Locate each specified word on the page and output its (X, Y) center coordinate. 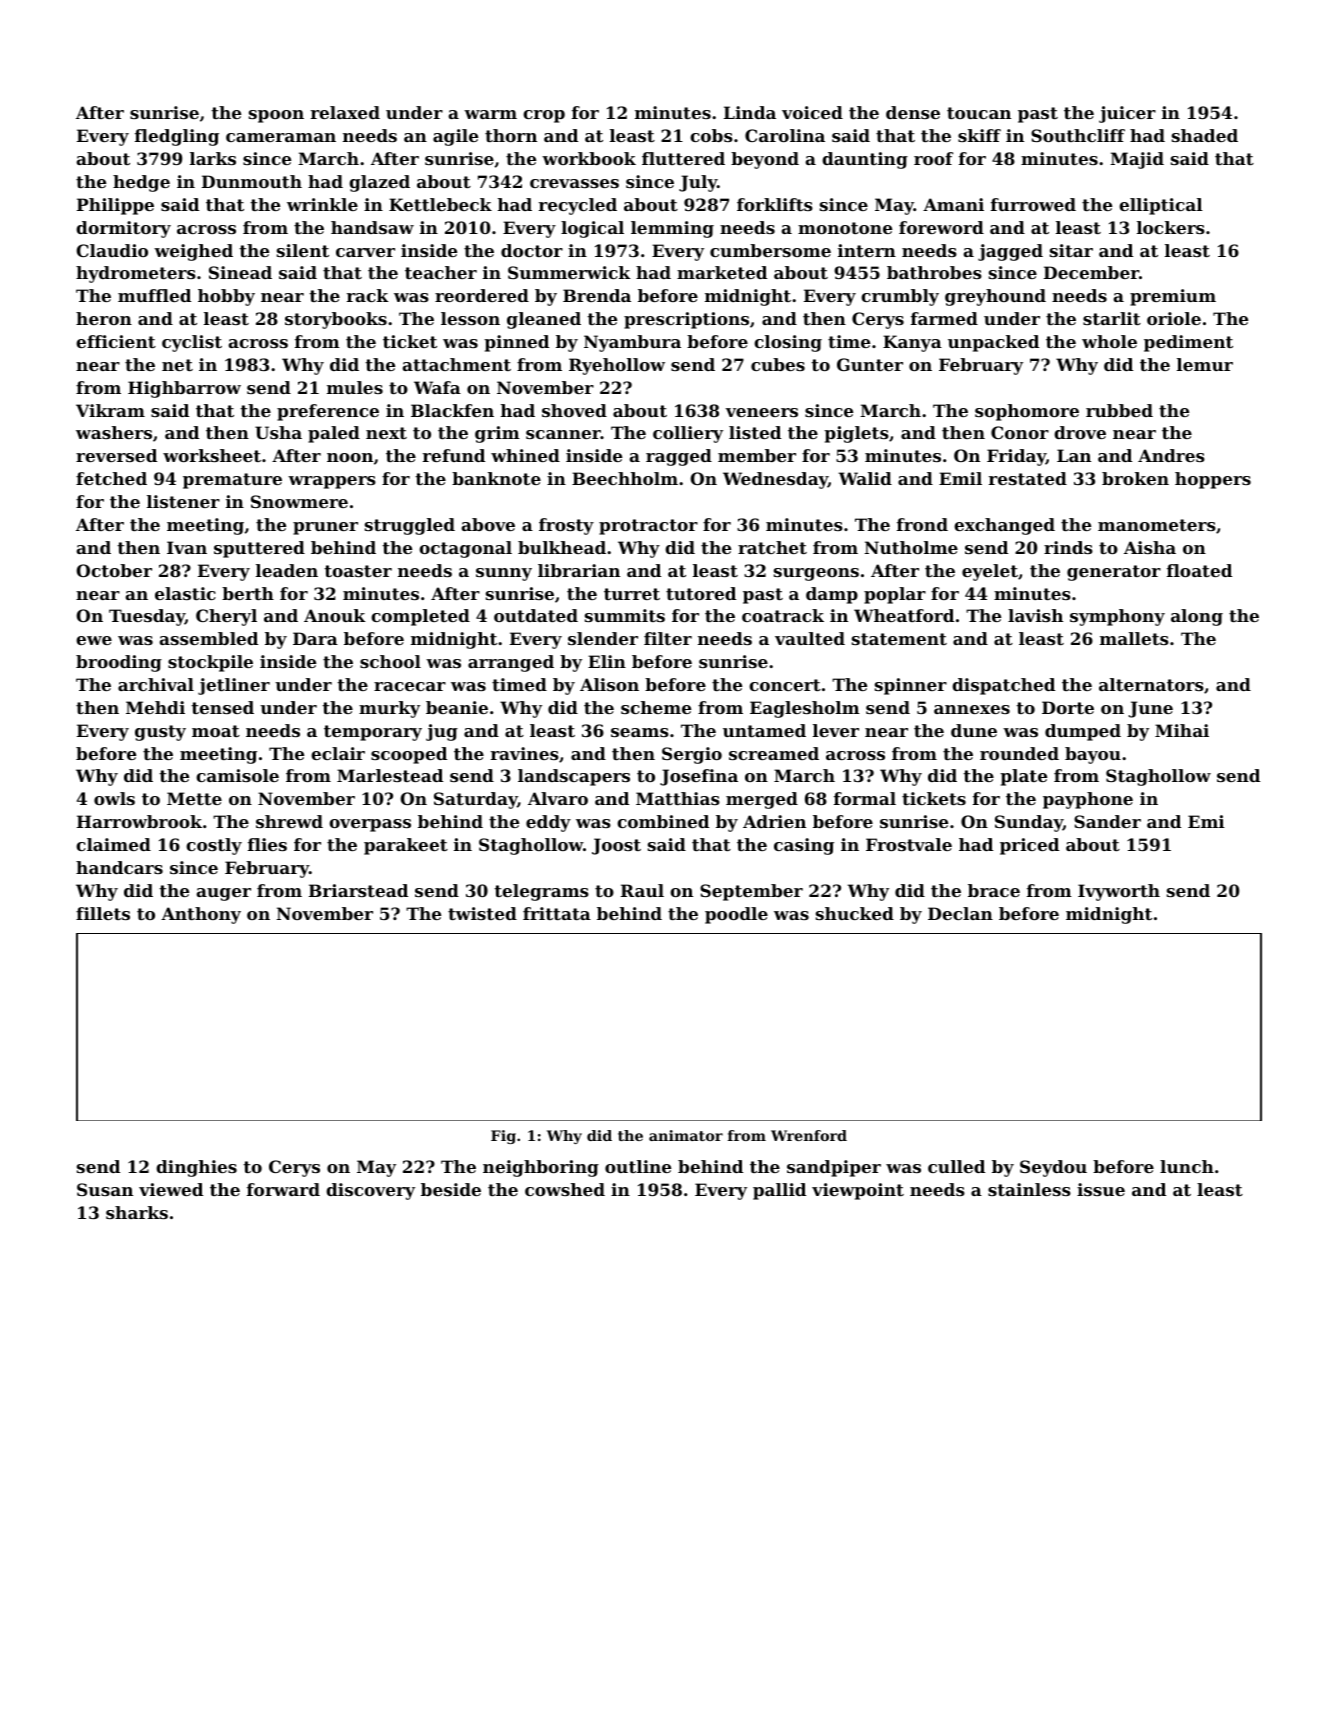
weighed (193, 252)
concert (785, 685)
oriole (1174, 318)
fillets (103, 913)
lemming (672, 229)
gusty (160, 733)
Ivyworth (1119, 892)
